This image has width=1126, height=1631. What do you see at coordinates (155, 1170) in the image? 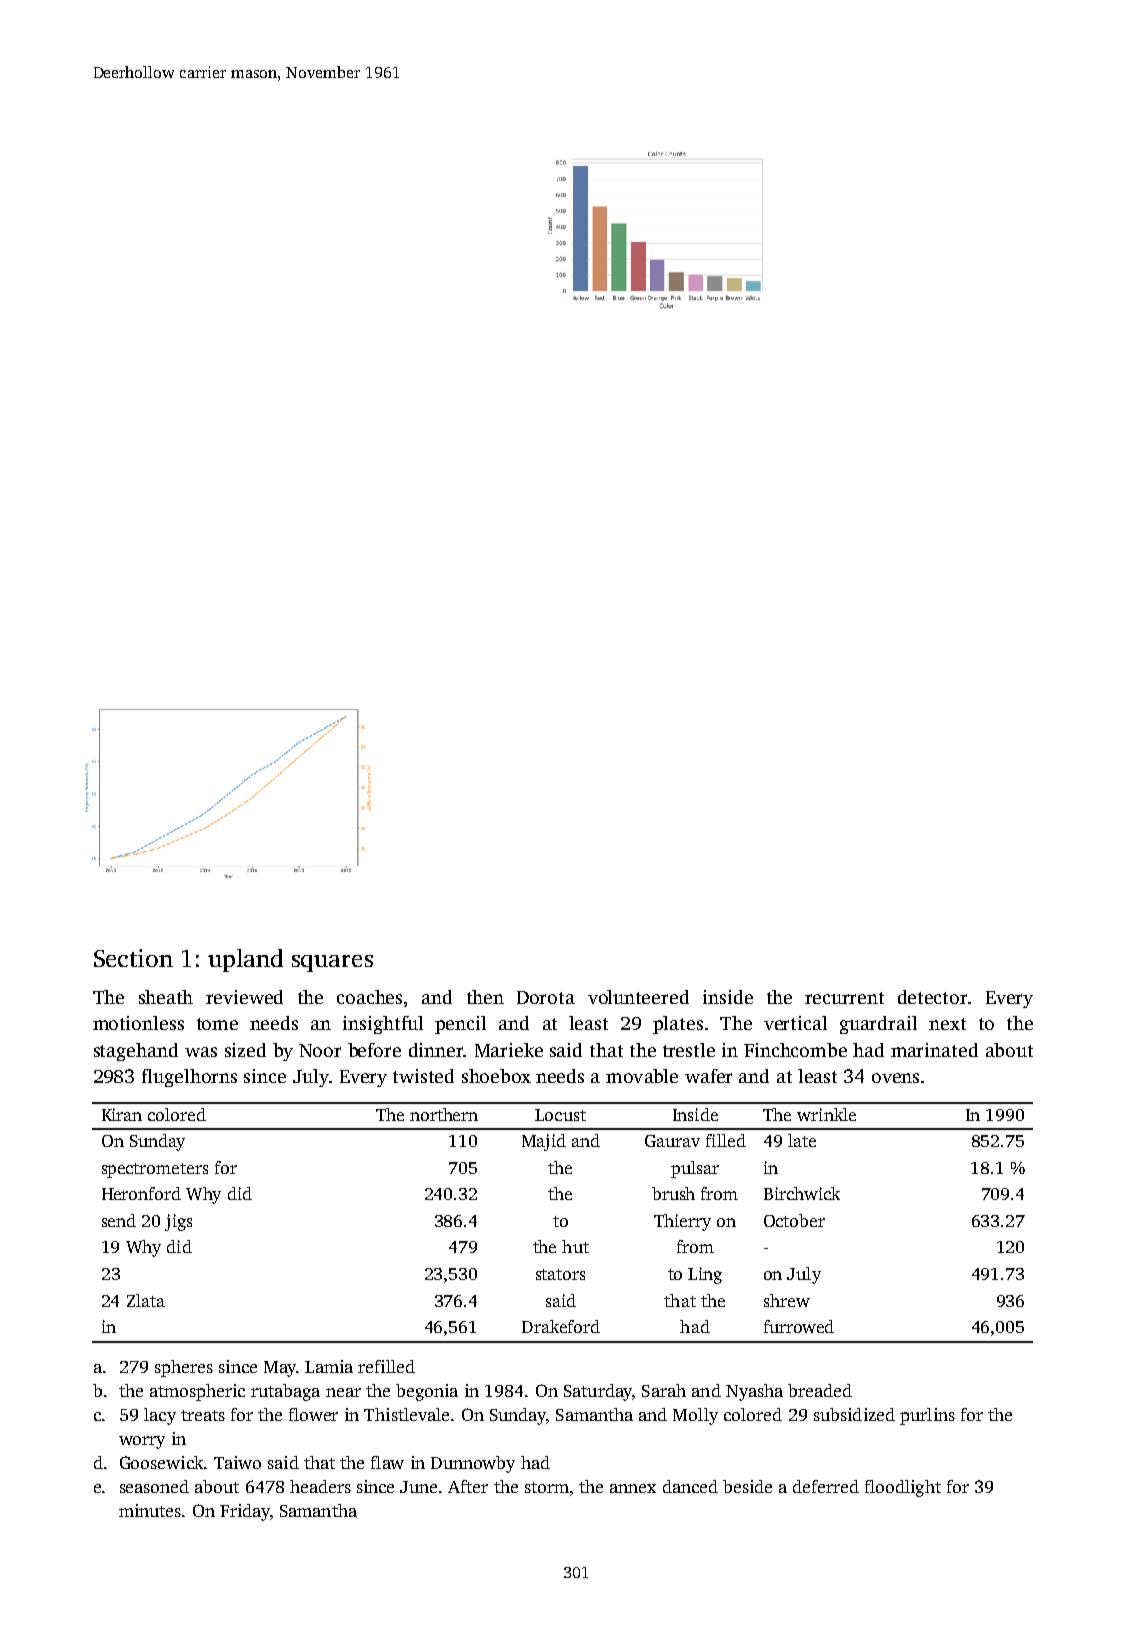
I see `spectrometers` at bounding box center [155, 1170].
